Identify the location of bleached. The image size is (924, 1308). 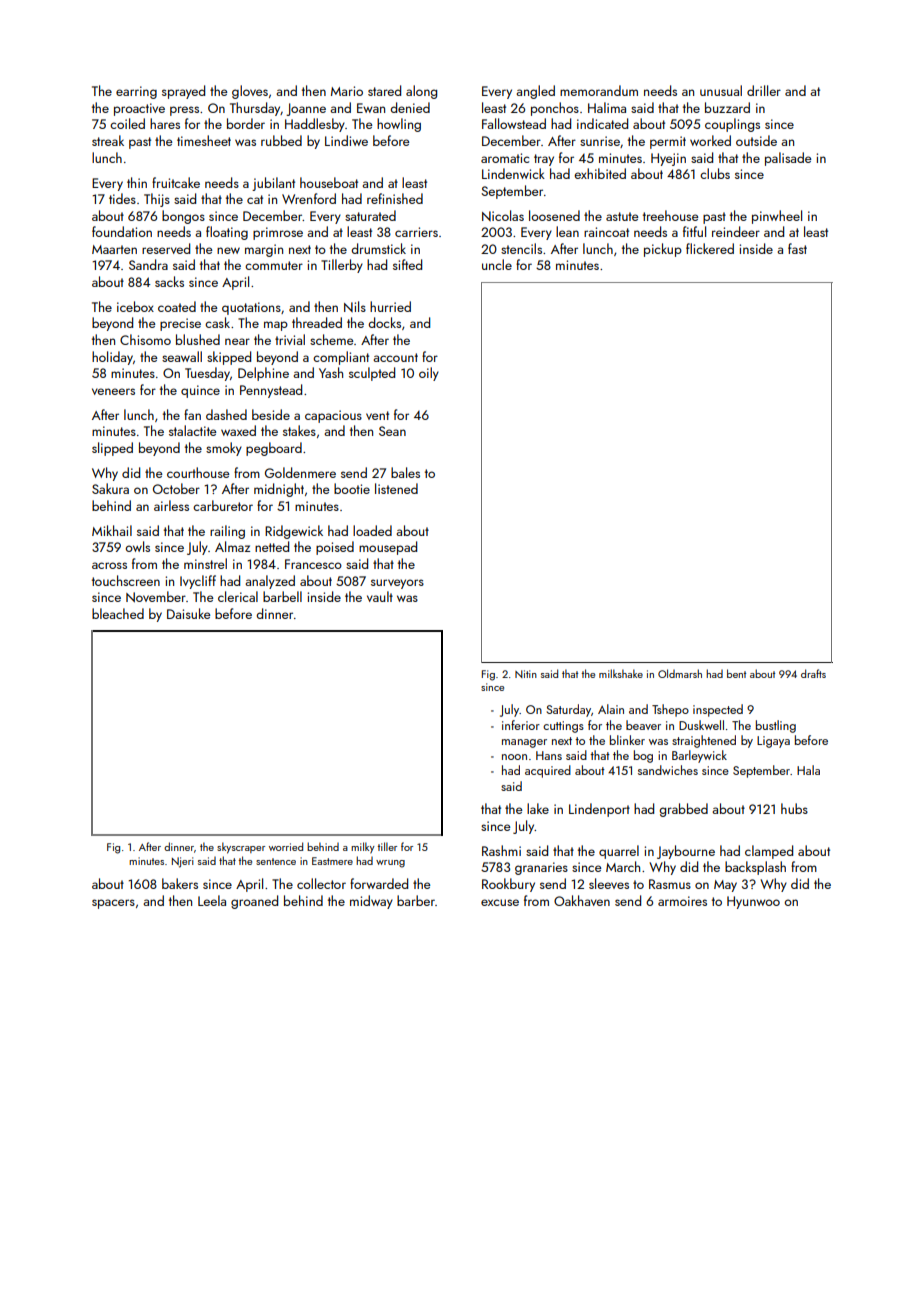
(118, 613).
